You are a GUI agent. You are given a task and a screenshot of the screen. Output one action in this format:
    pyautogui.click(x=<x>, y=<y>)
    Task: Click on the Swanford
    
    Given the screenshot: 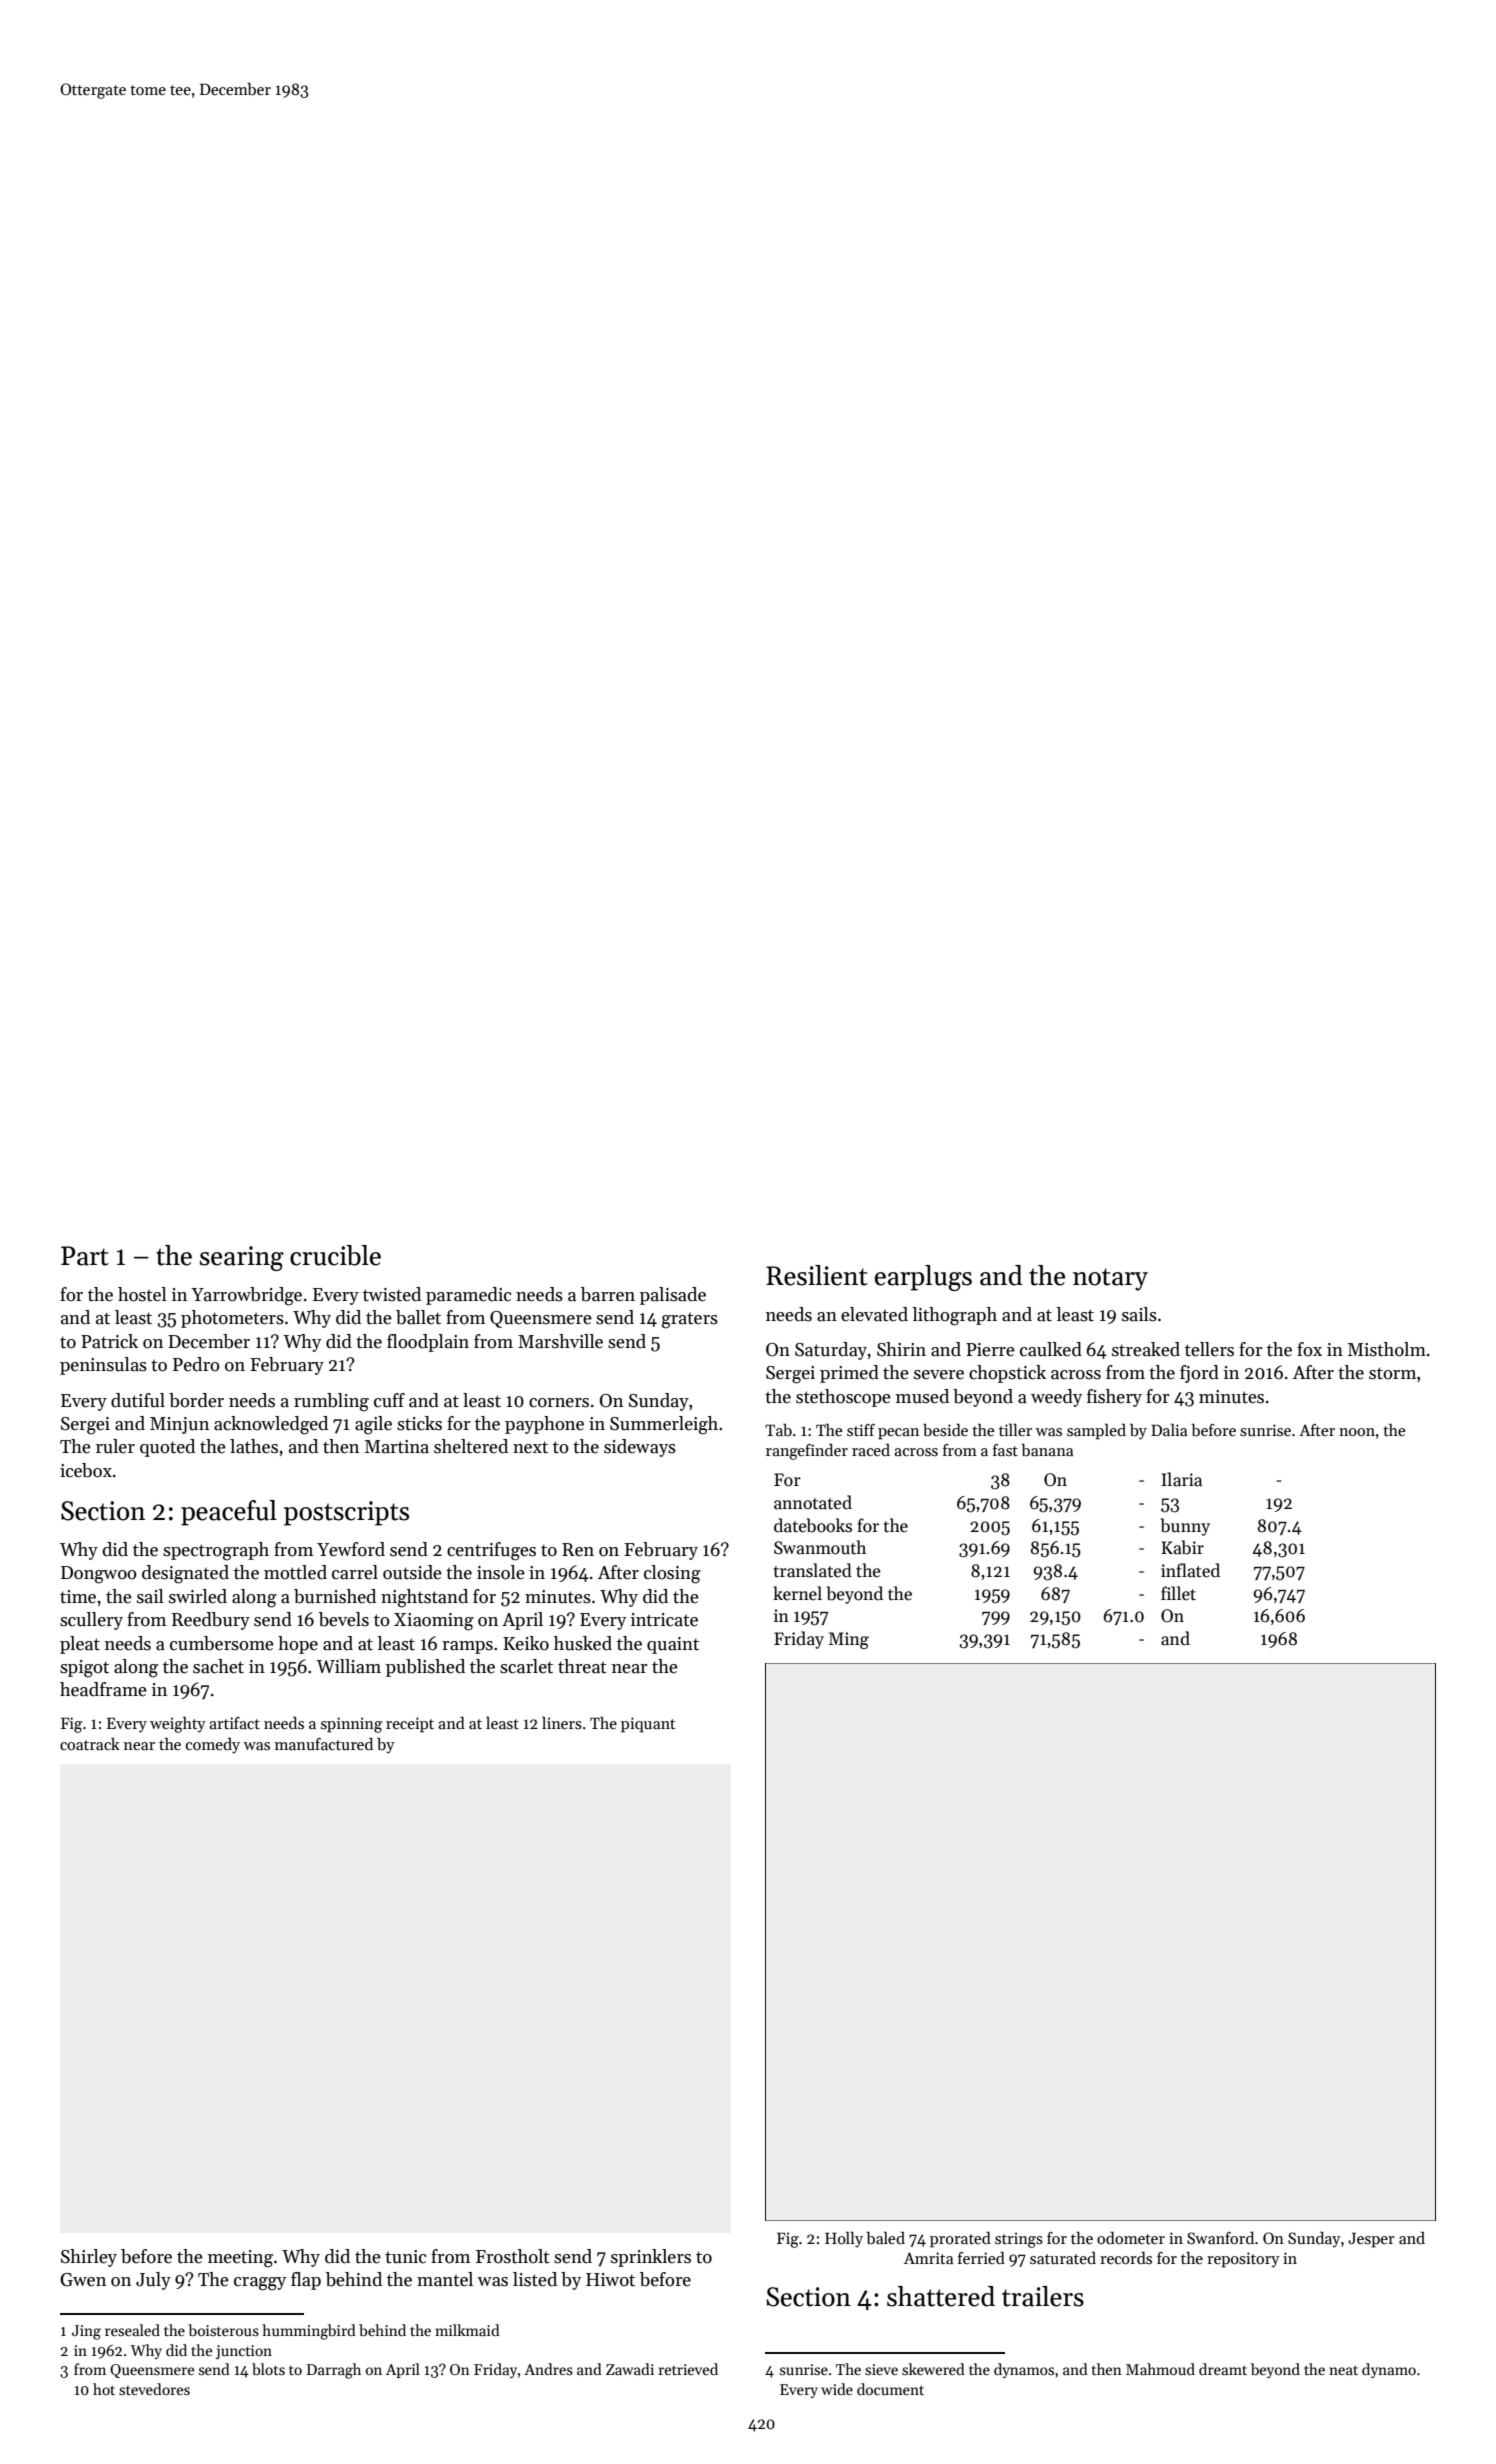 What is the action you would take?
    pyautogui.click(x=1220, y=2238)
